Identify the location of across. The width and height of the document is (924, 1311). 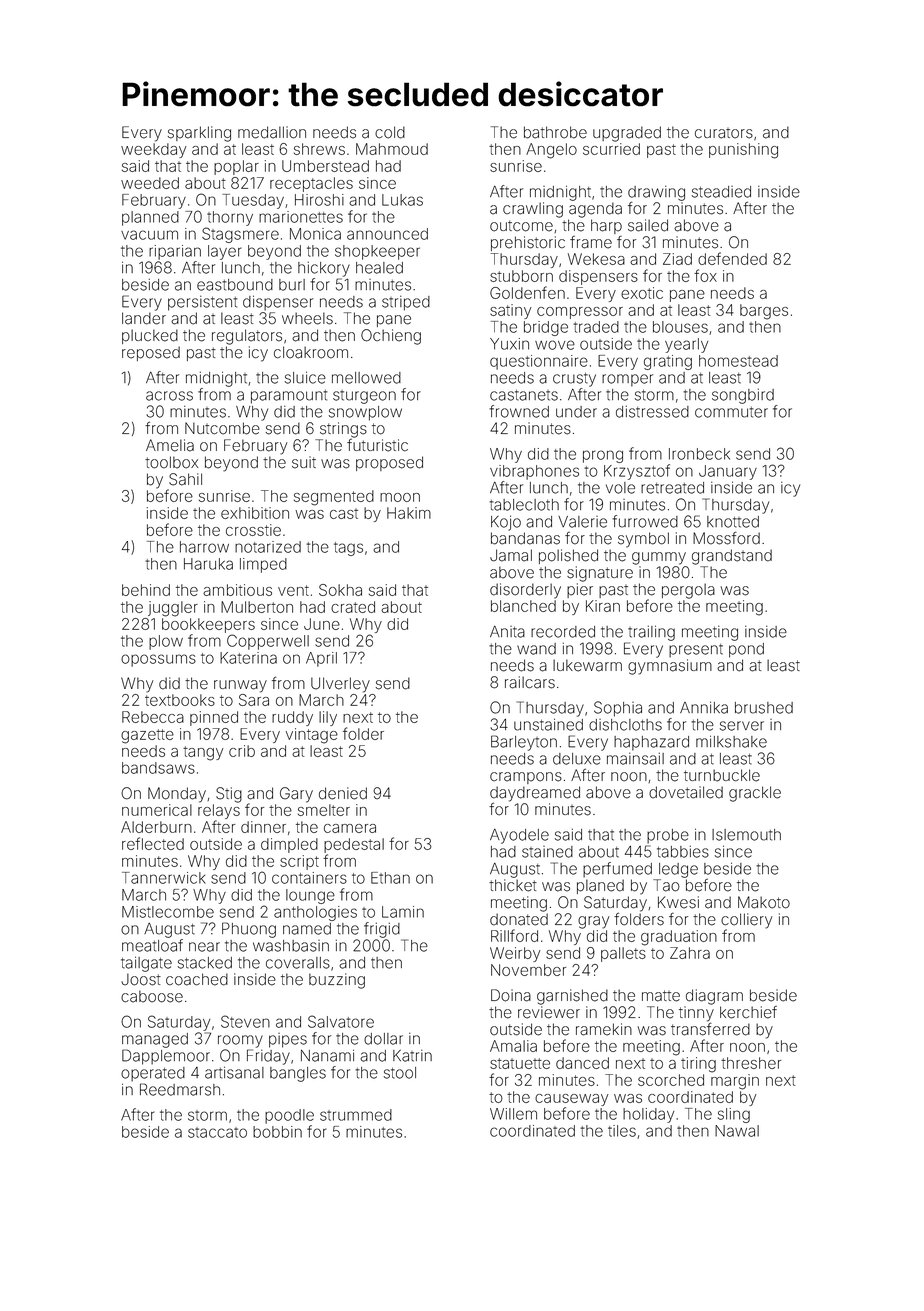
(169, 396).
